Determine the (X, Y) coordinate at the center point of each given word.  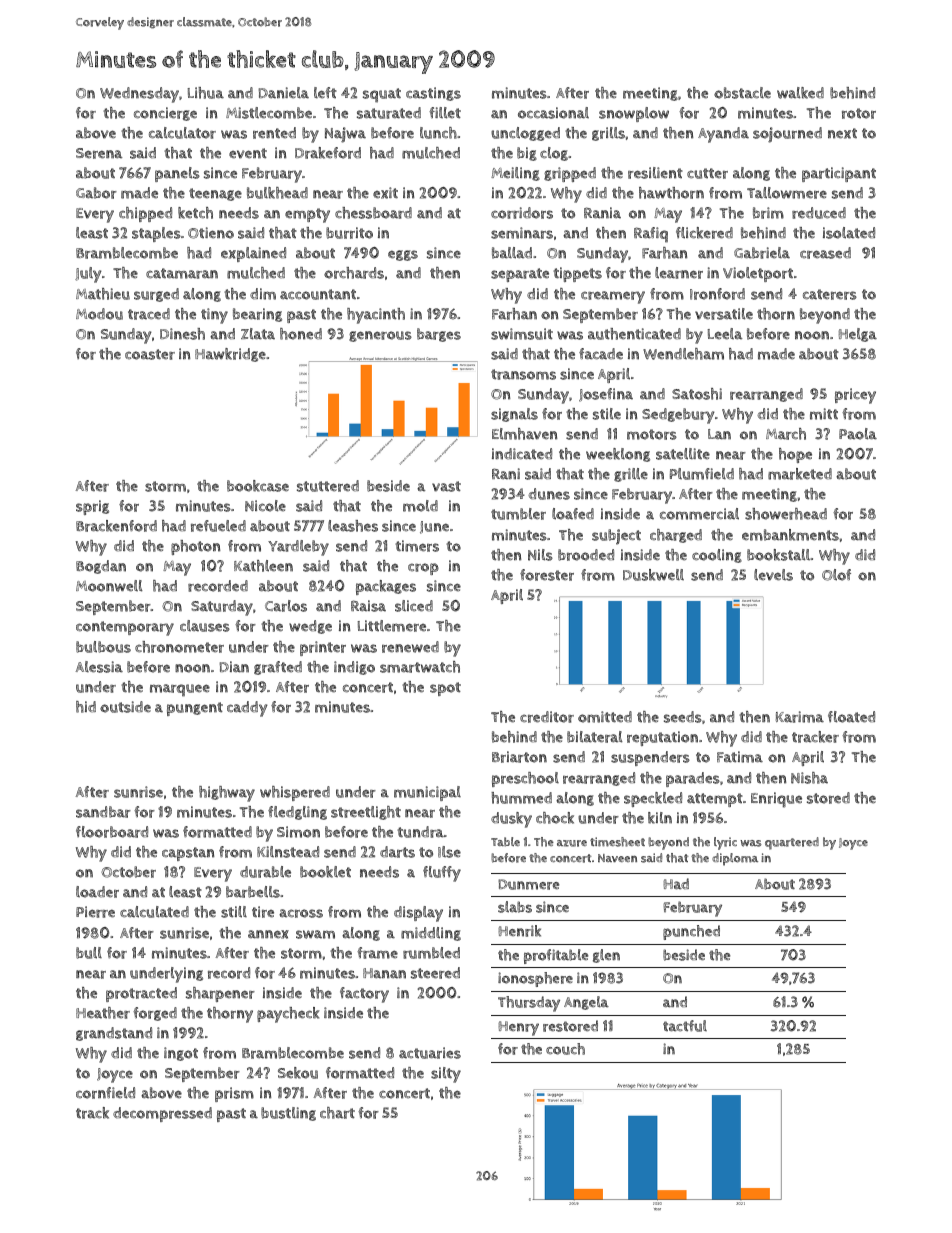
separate (520, 275)
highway (227, 794)
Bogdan (101, 567)
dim (263, 294)
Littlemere (392, 626)
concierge (165, 114)
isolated (849, 233)
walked (800, 93)
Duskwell (653, 575)
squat (382, 95)
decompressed (162, 1114)
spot (445, 689)
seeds (683, 717)
